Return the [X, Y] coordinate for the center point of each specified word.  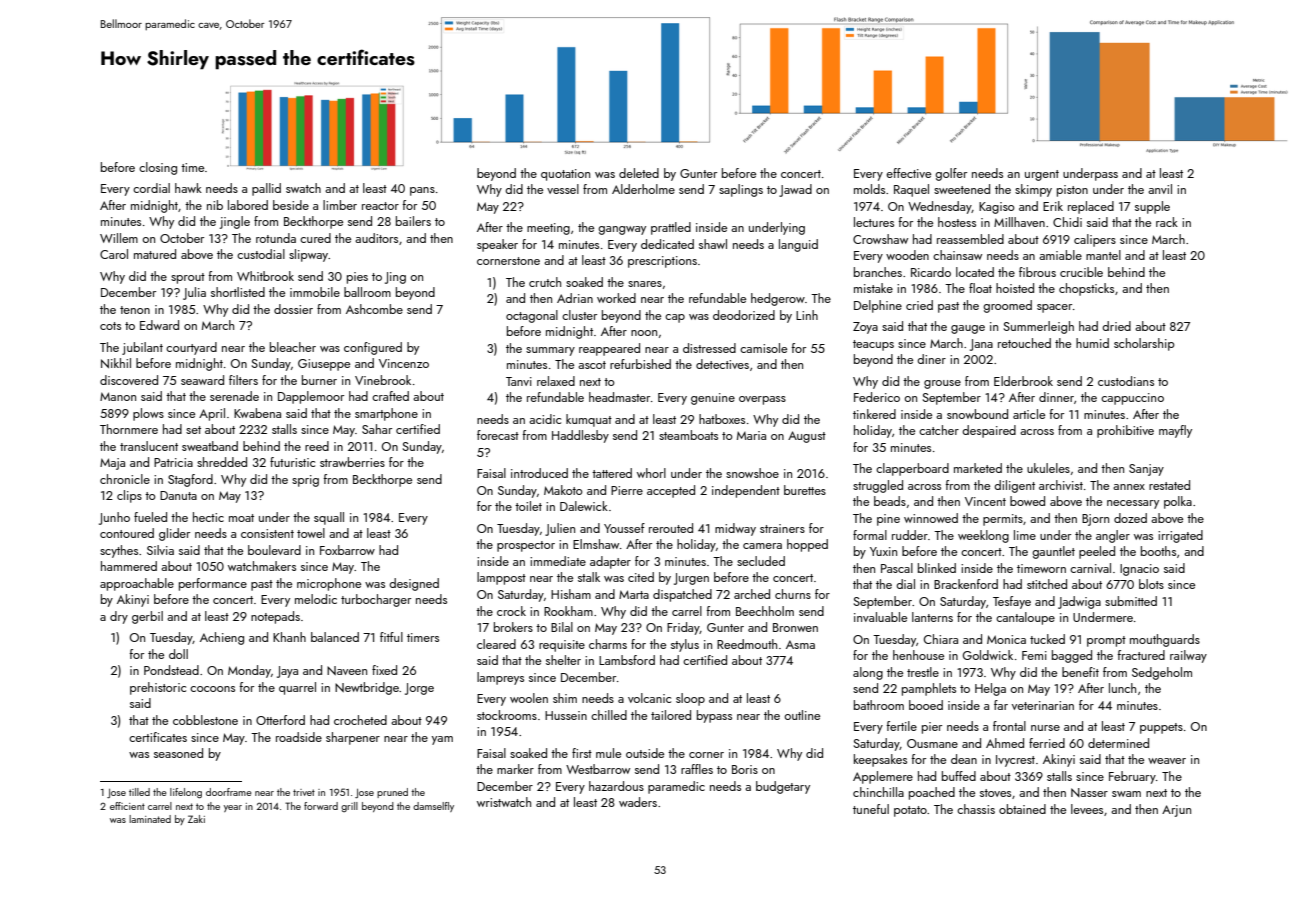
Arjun [1176, 811]
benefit [1080, 672]
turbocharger [376, 600]
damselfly [433, 807]
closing [158, 168]
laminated [150, 819]
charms [608, 644]
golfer [951, 174]
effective [908, 173]
